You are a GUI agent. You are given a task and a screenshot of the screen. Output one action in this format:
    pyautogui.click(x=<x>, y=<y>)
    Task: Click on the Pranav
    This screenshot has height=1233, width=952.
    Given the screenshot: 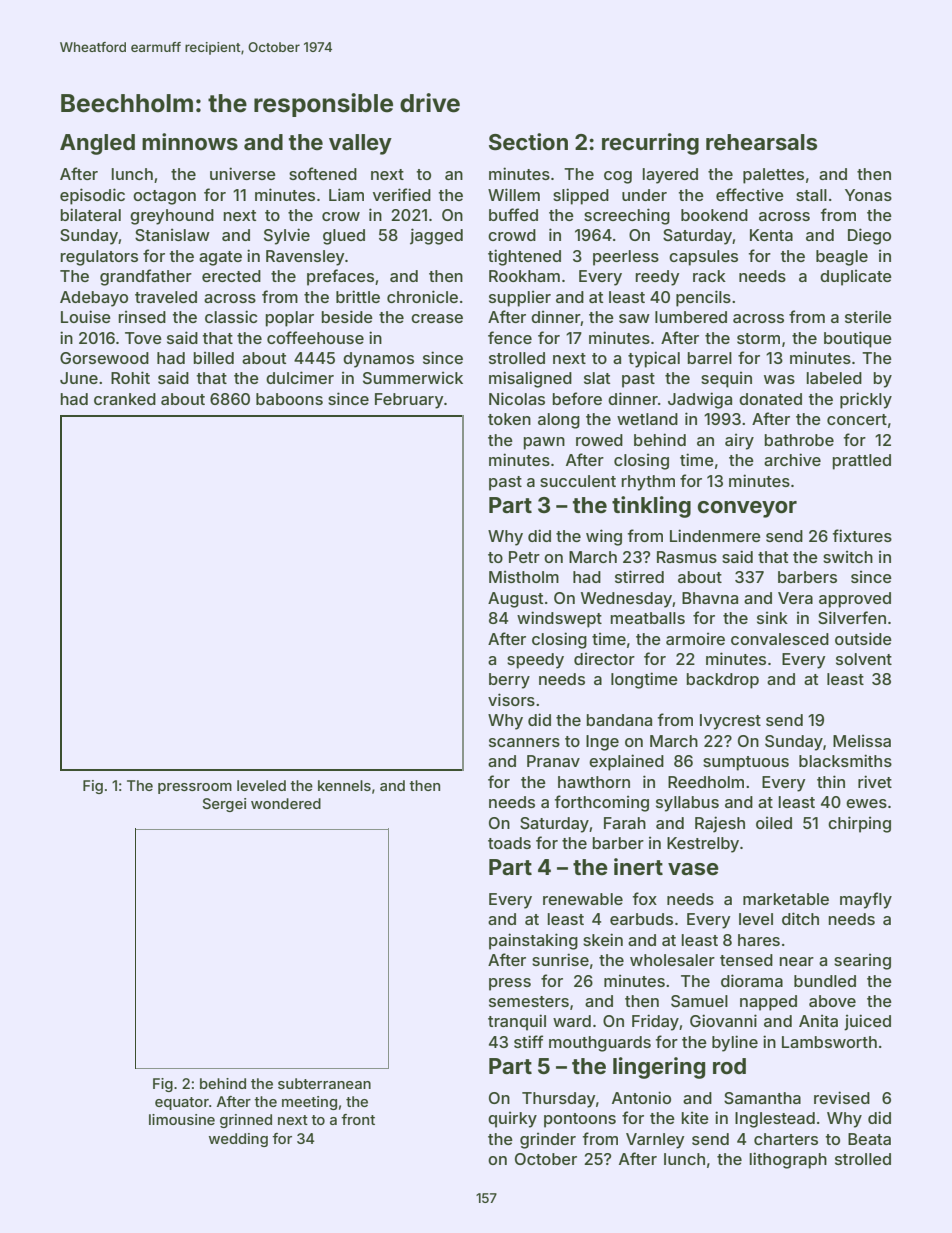 What is the action you would take?
    pyautogui.click(x=553, y=761)
